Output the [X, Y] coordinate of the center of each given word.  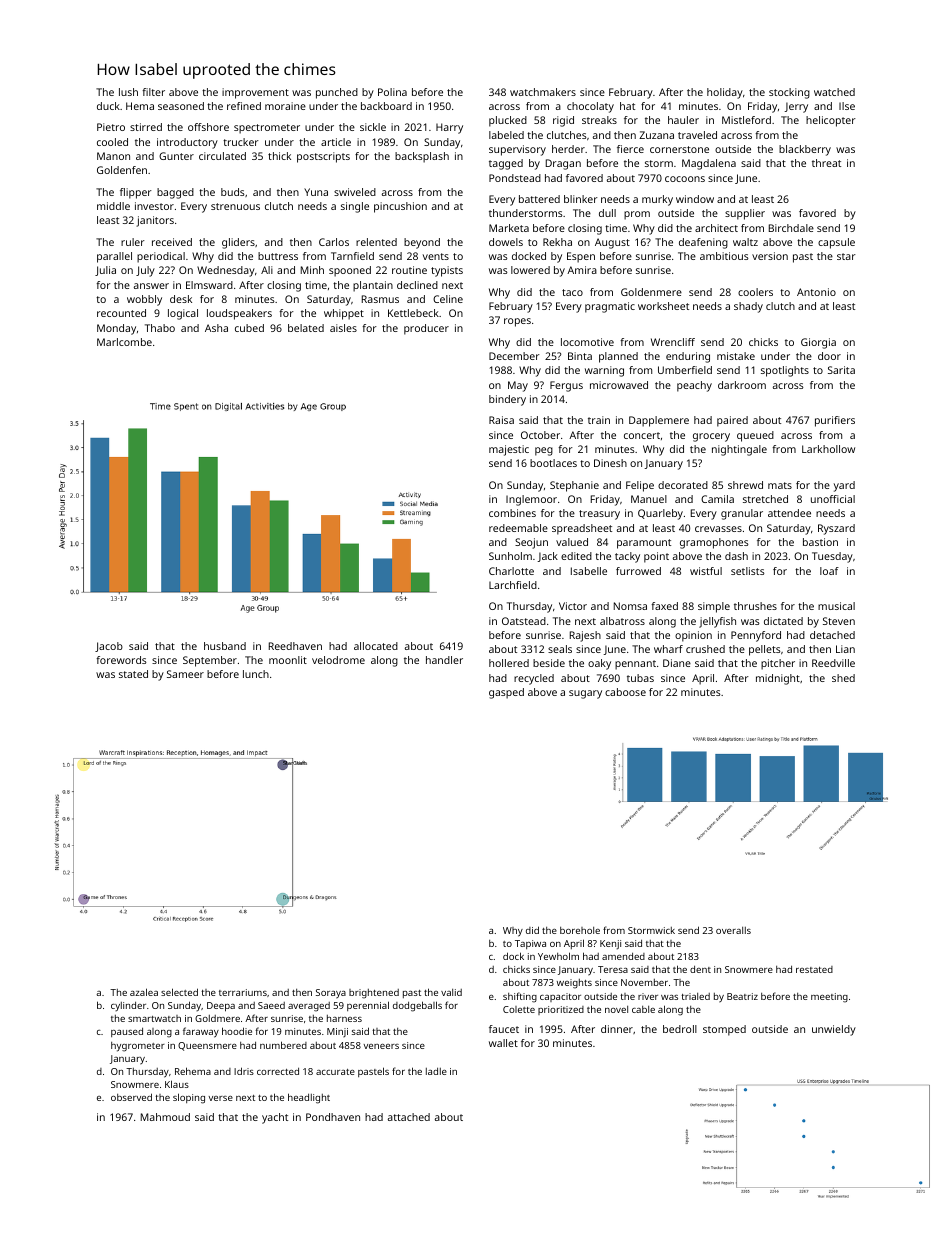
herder [568, 149]
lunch [256, 674]
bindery [507, 400]
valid [451, 992]
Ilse [847, 106]
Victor [573, 606]
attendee [789, 513]
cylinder [128, 1006]
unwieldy [834, 1030]
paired [732, 421]
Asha [216, 328]
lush [128, 92]
